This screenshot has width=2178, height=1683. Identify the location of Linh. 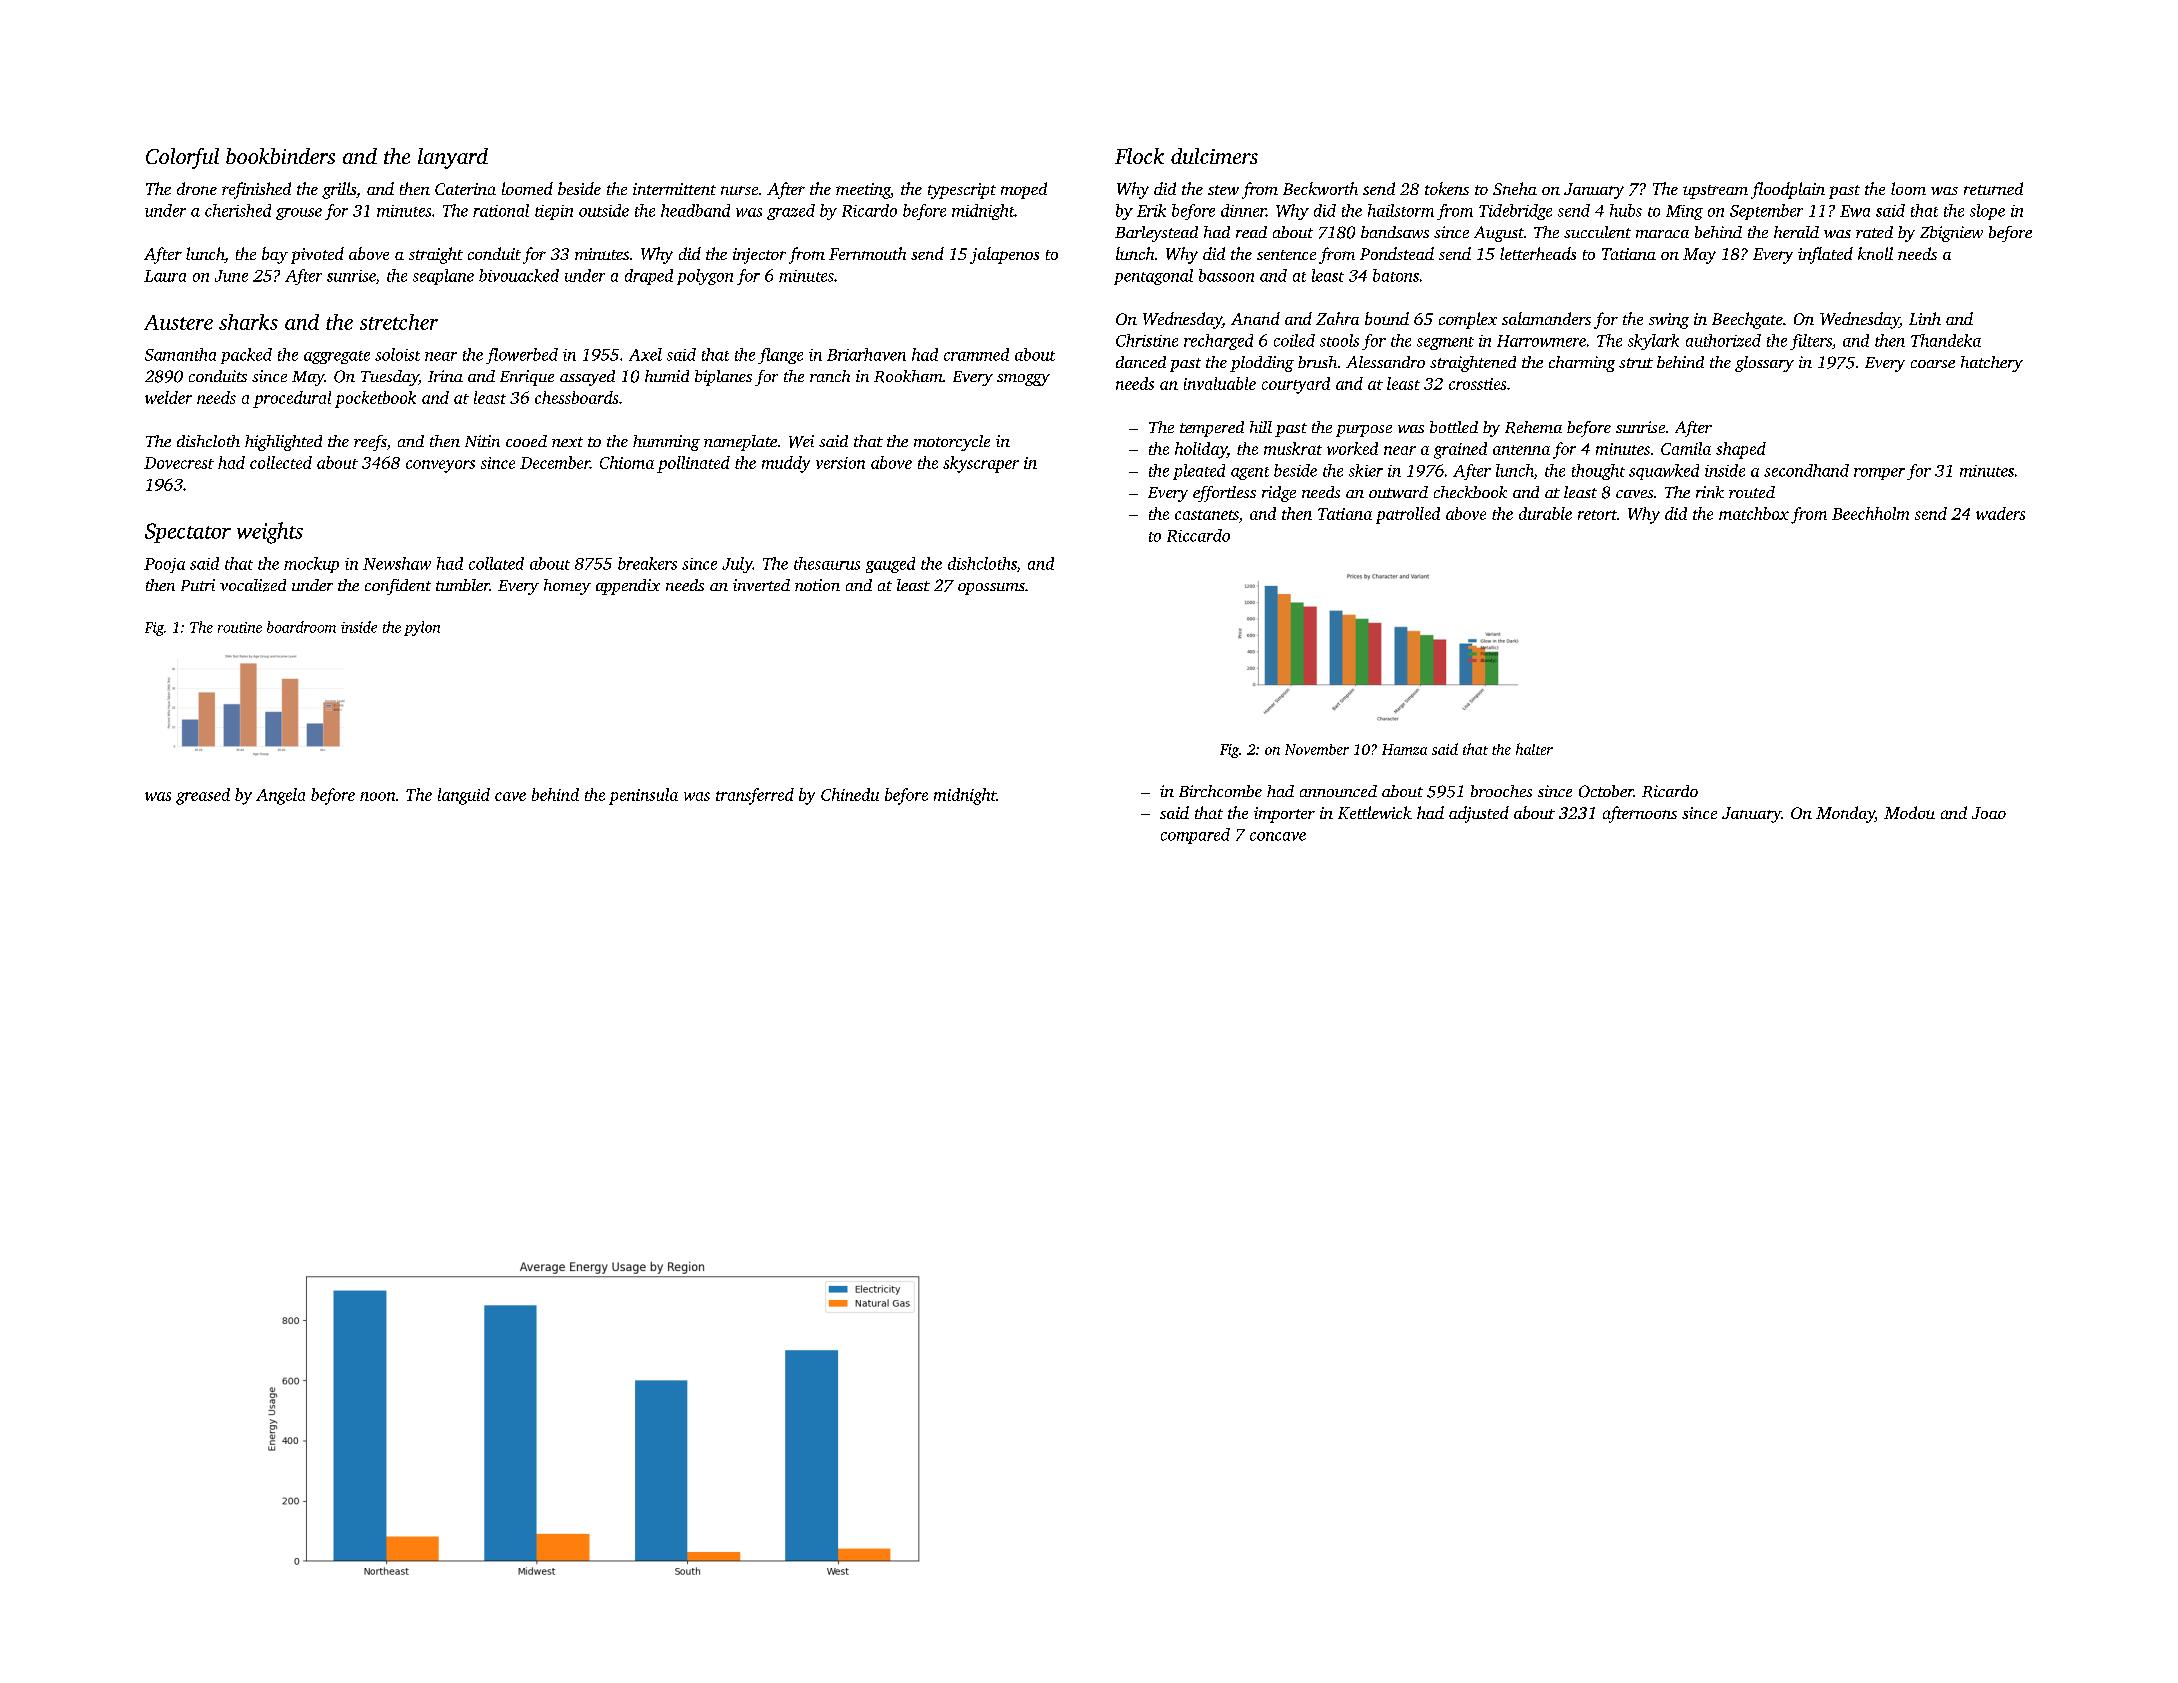
(1925, 318).
